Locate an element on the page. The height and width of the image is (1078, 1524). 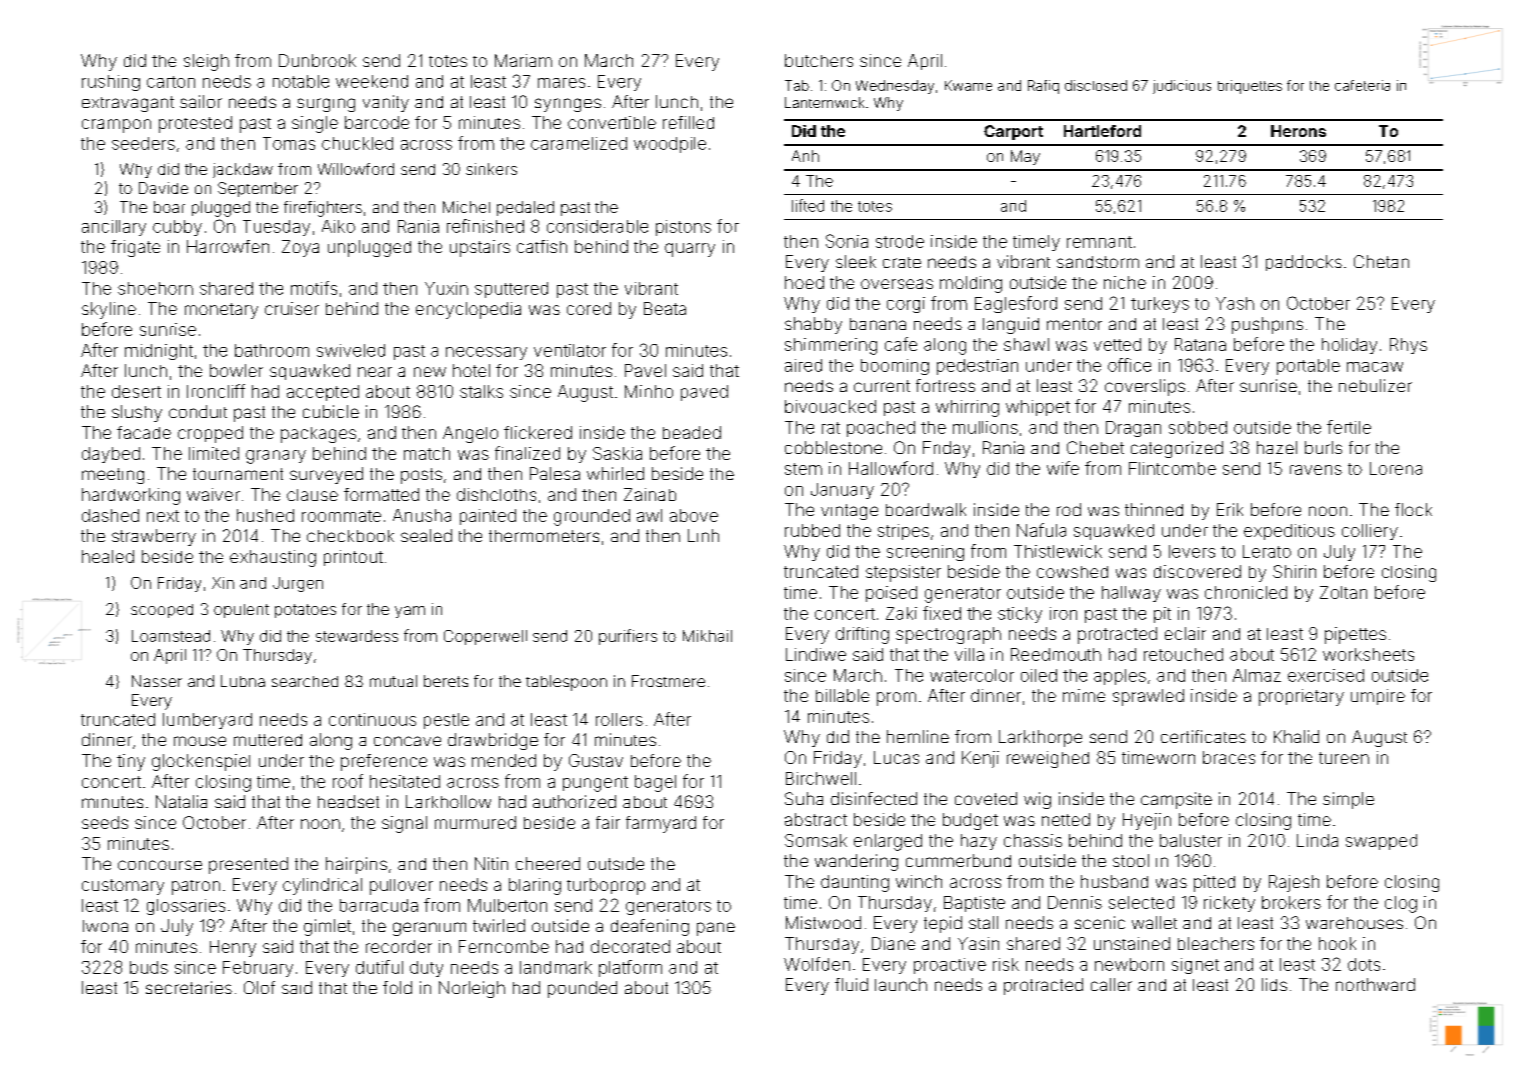
secretaries is located at coordinates (189, 987).
